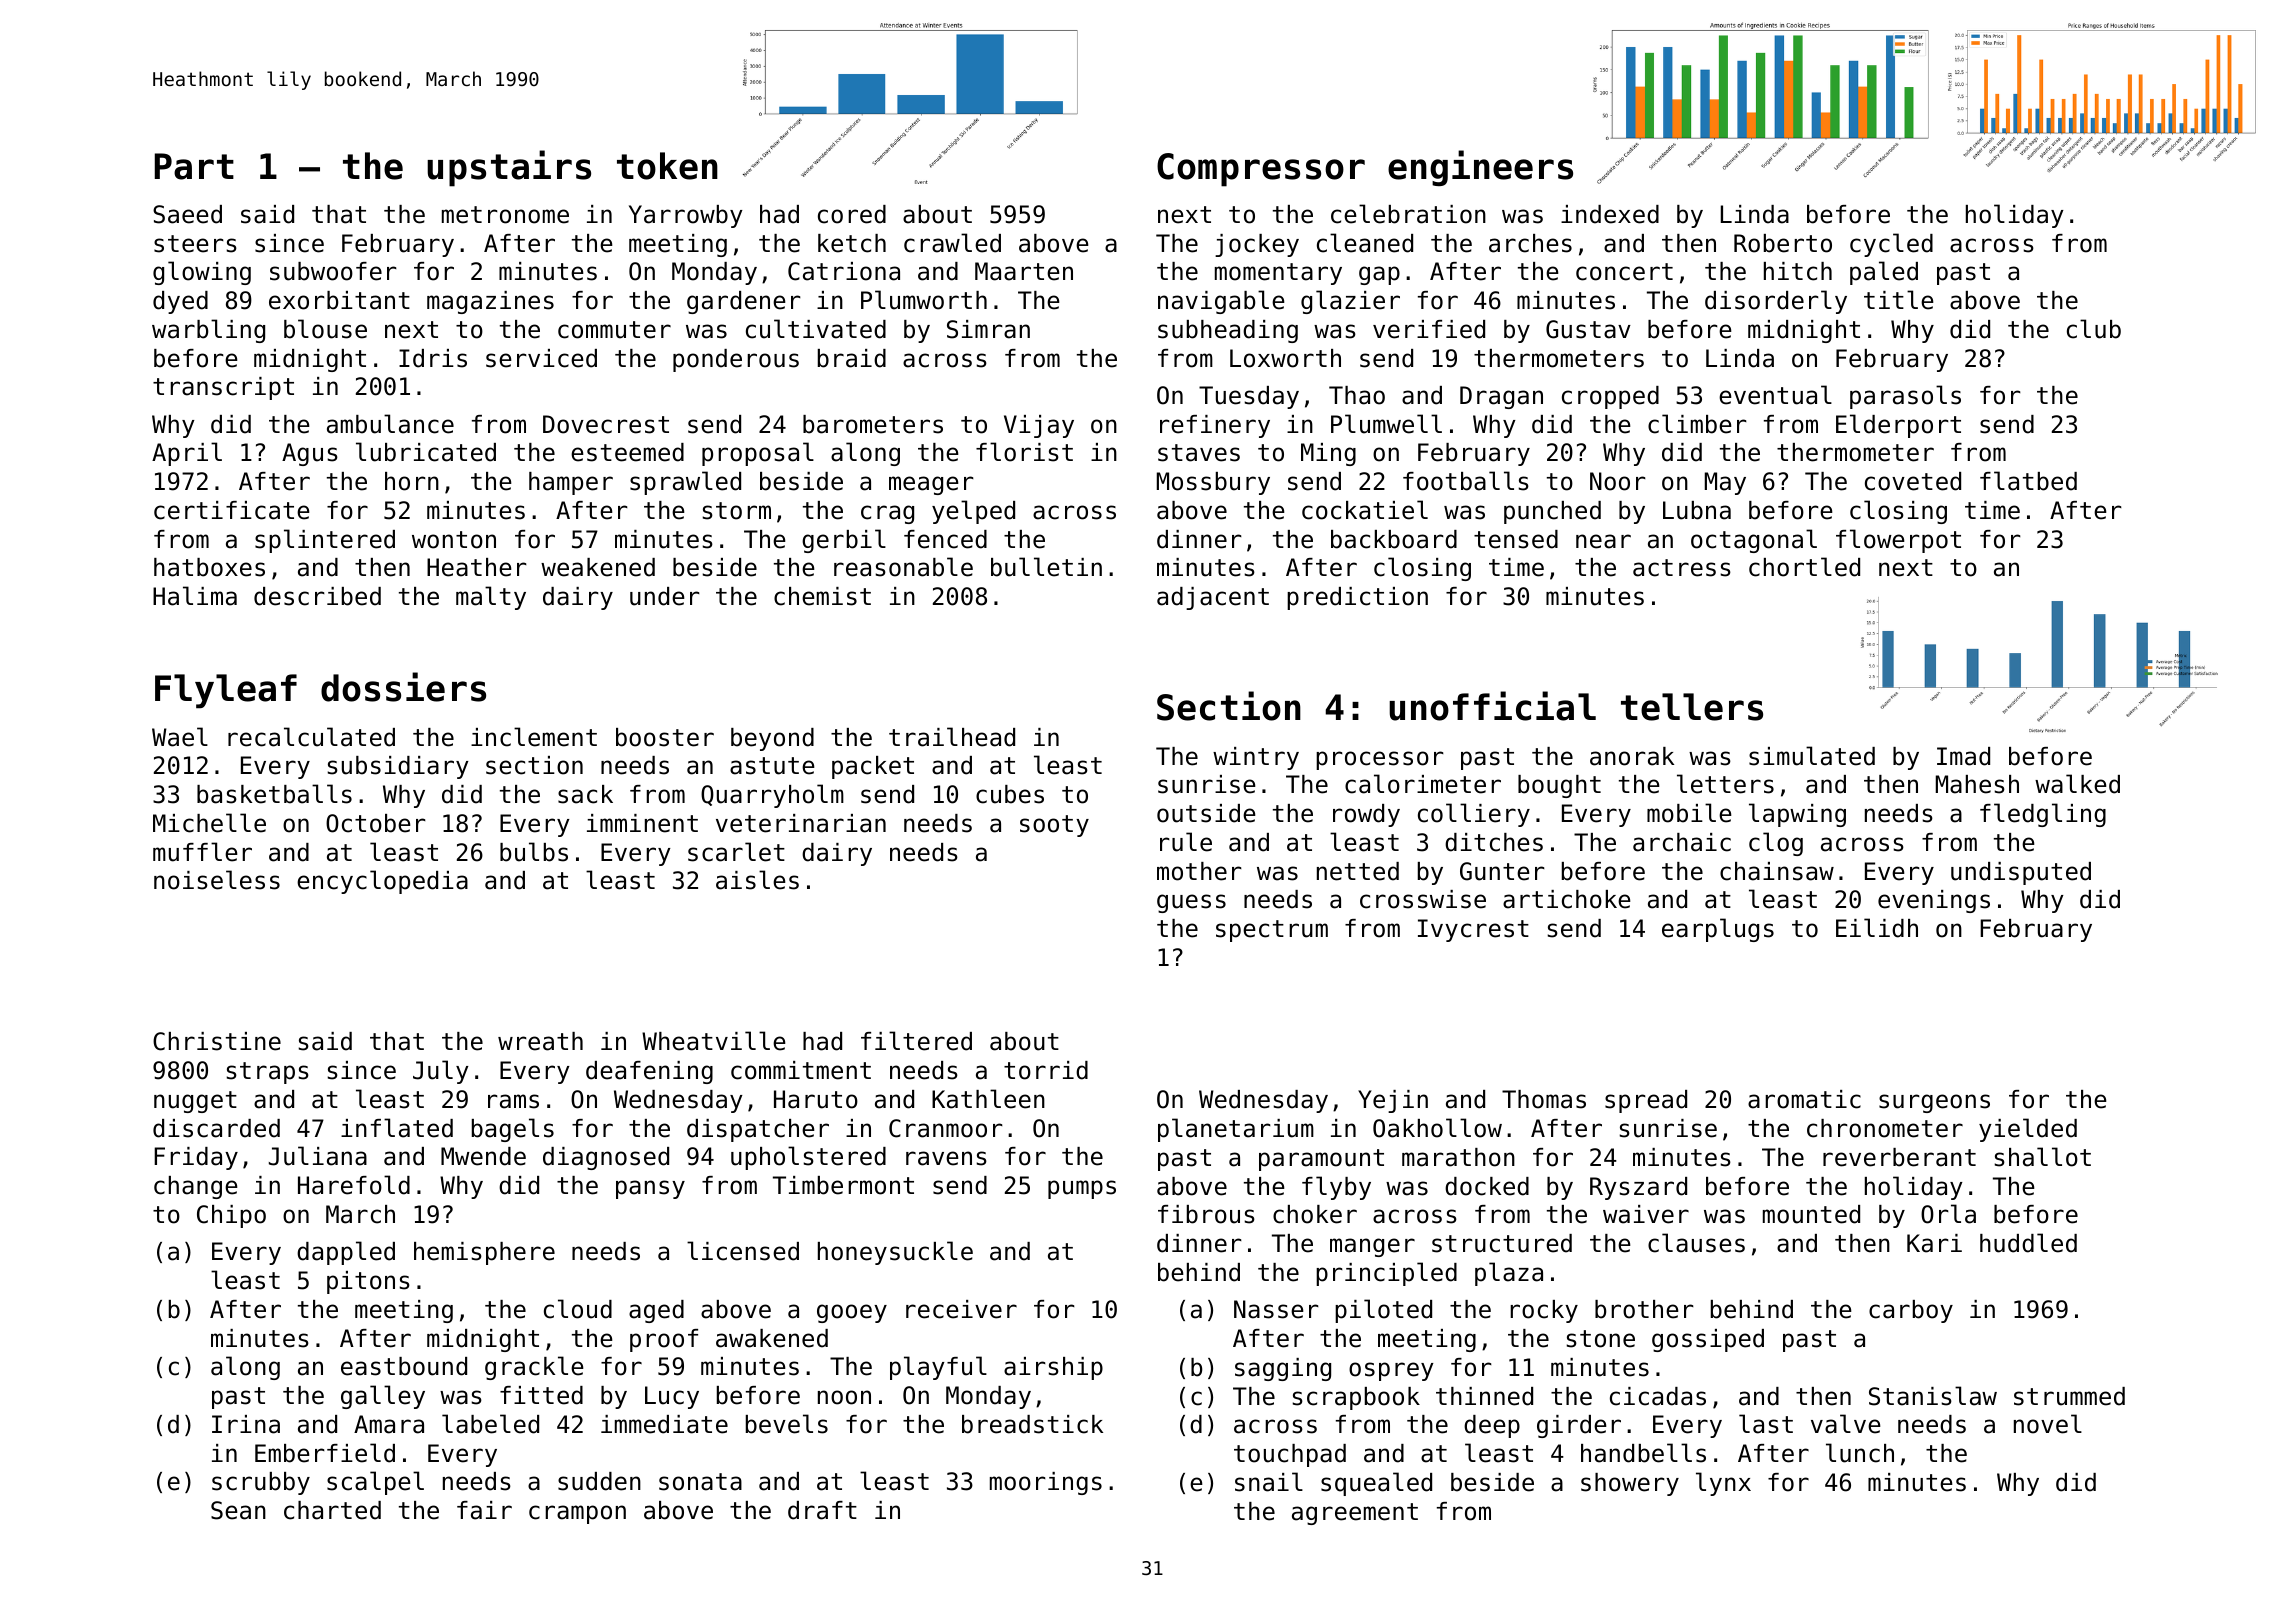 Image resolution: width=2282 pixels, height=1614 pixels. I want to click on subsidiary, so click(398, 767).
